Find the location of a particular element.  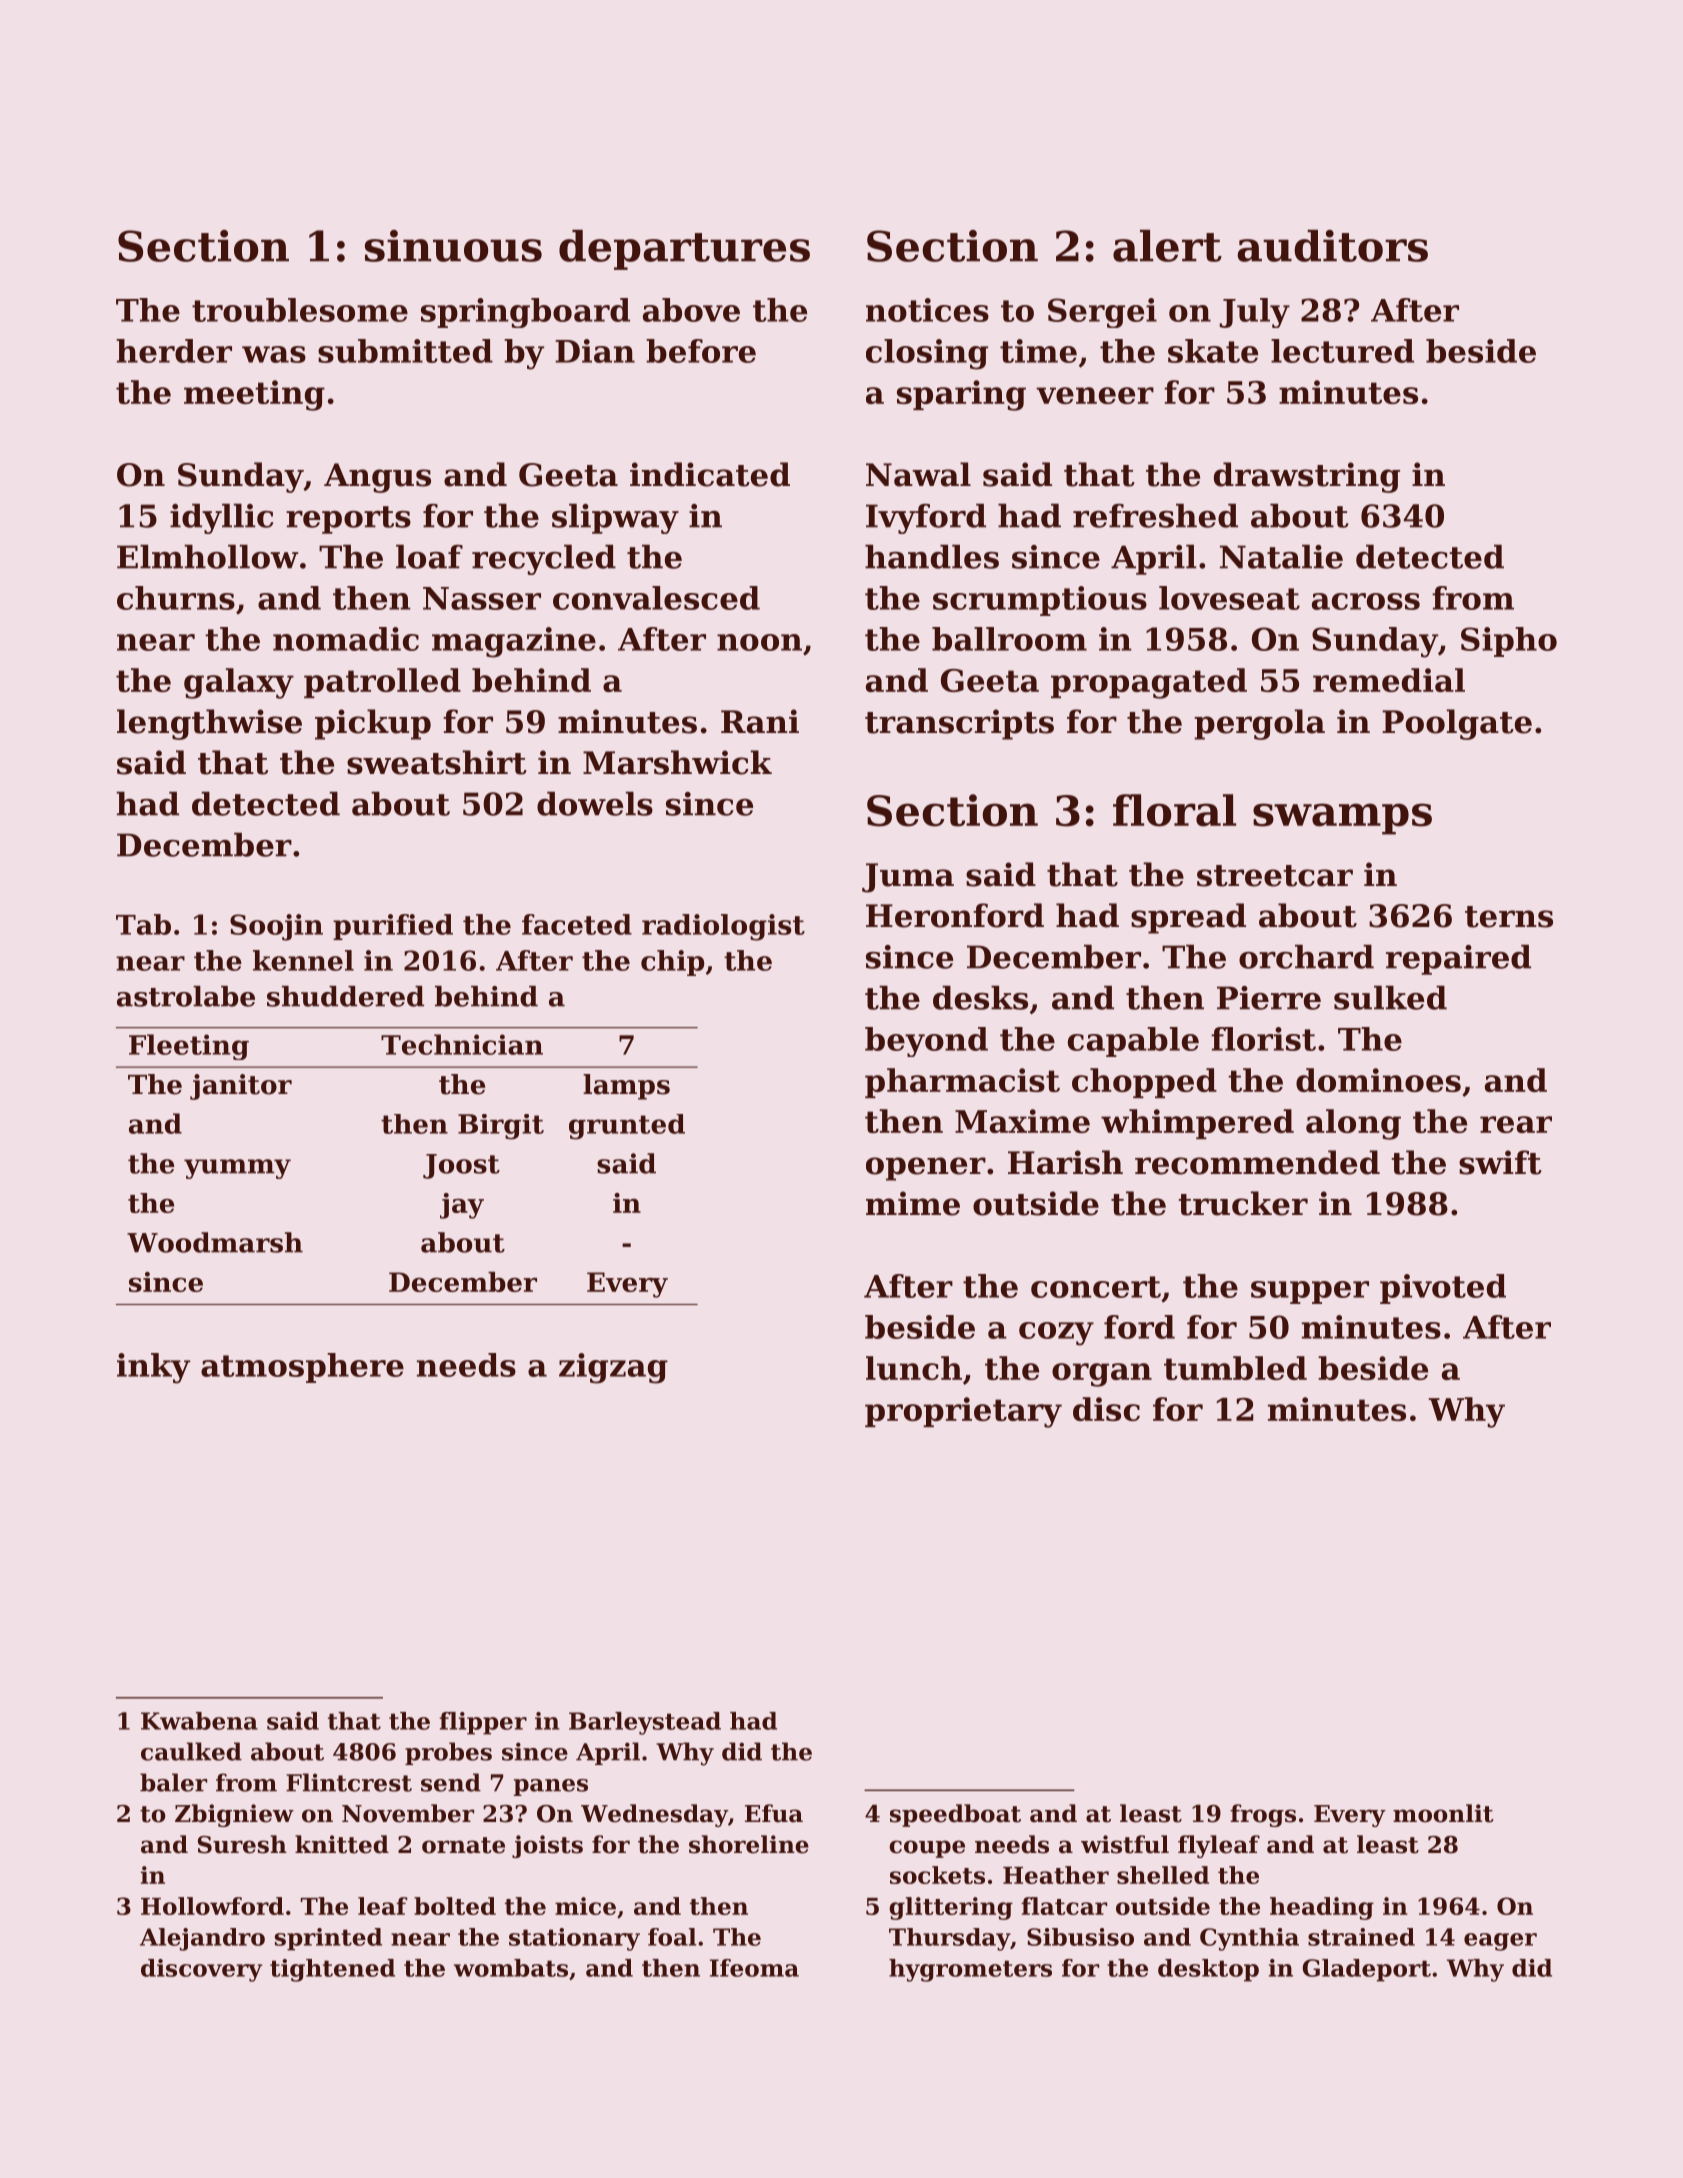

herder is located at coordinates (174, 351).
